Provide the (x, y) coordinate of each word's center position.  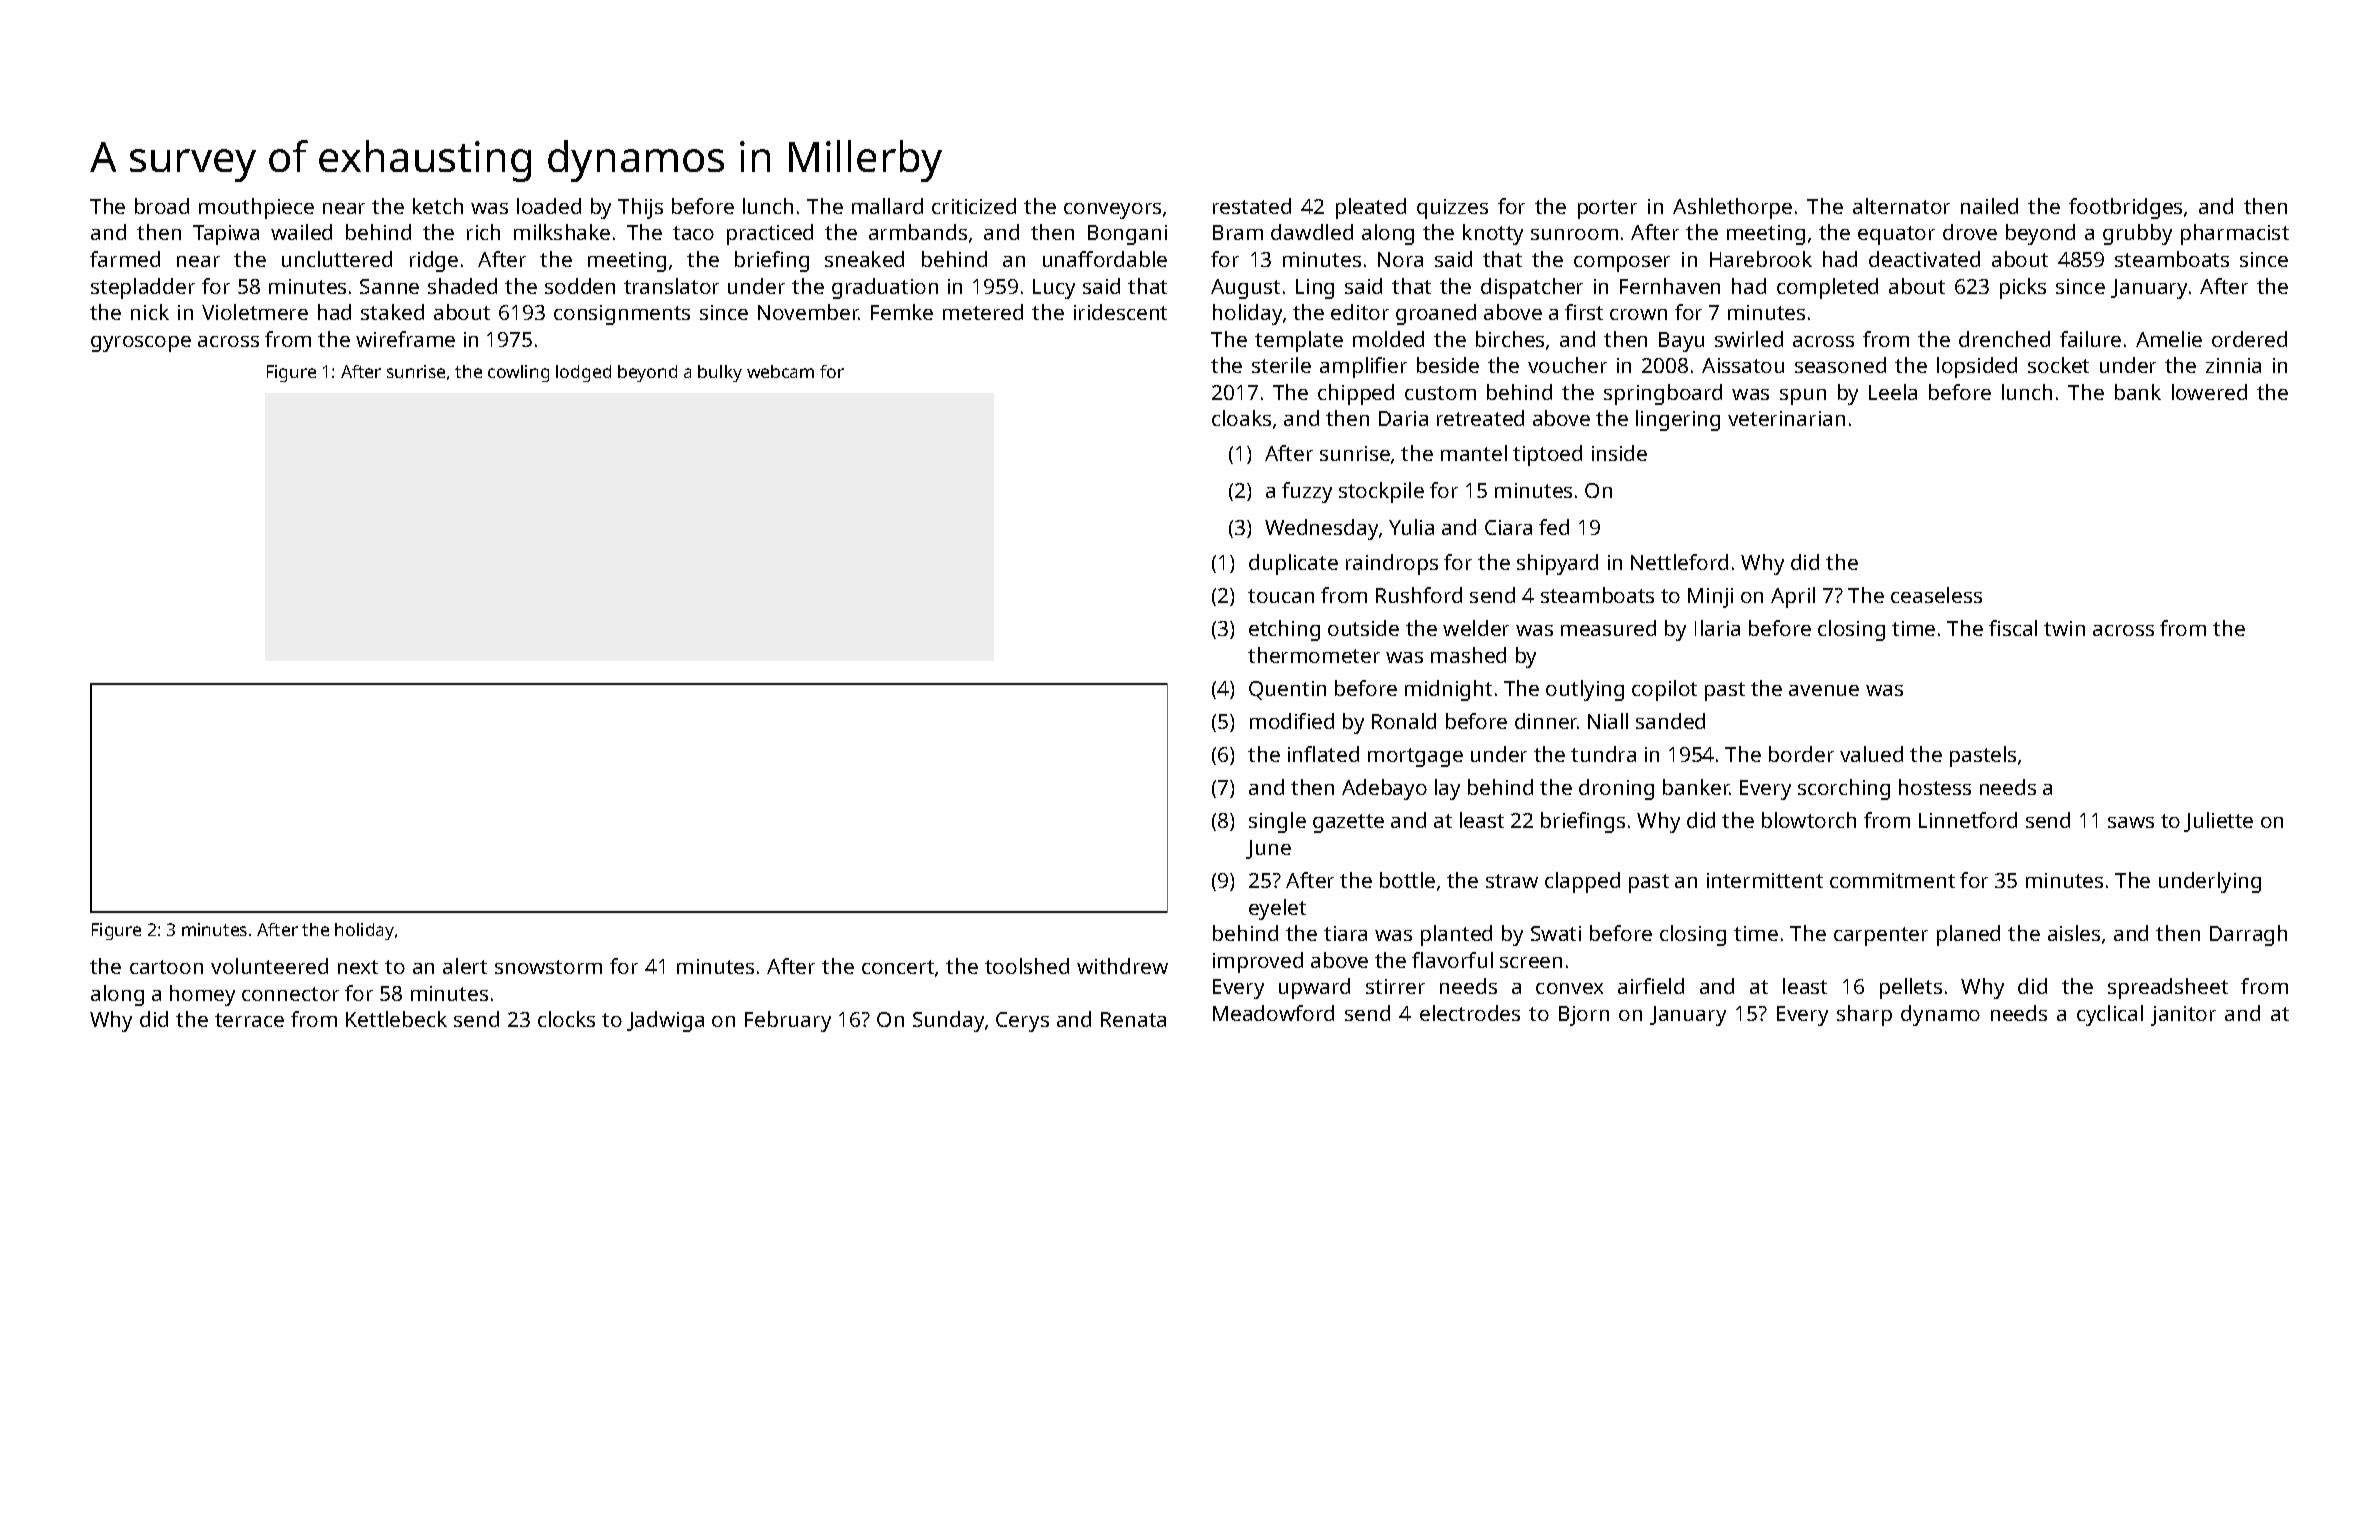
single (1277, 822)
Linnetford (1968, 820)
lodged (583, 373)
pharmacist (2235, 234)
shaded (462, 286)
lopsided (1977, 367)
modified (1292, 721)
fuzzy (1307, 492)
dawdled (1312, 232)
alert (465, 966)
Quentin (1287, 690)
